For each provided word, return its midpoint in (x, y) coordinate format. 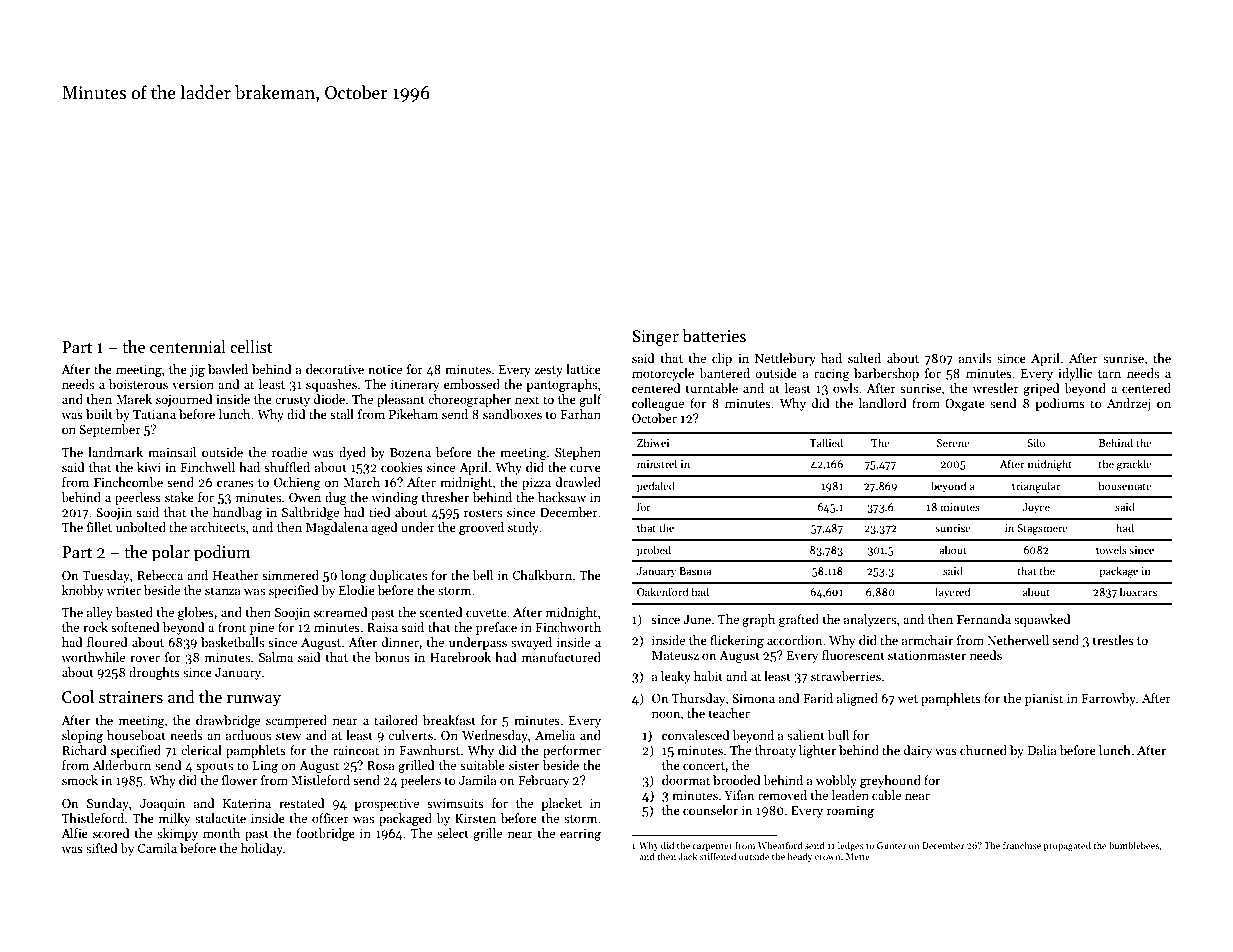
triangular (1036, 487)
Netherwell (1018, 640)
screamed (341, 612)
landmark (115, 452)
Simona (753, 698)
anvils (975, 358)
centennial (188, 347)
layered (952, 593)
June (697, 619)
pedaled (656, 487)
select (453, 833)
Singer (655, 338)
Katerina (247, 803)
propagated (1067, 846)
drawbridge (228, 721)
